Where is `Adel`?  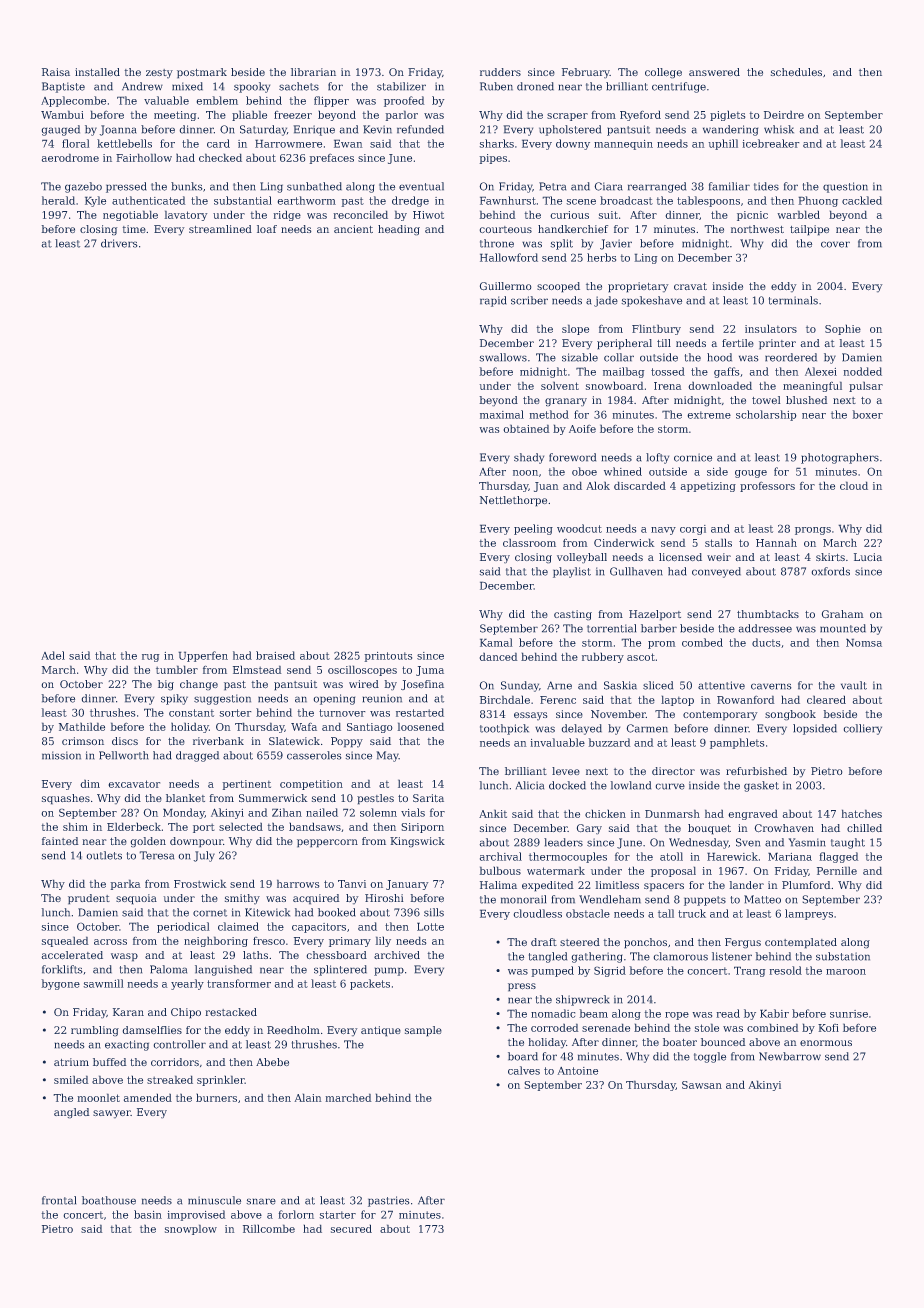 Adel is located at coordinates (53, 655).
